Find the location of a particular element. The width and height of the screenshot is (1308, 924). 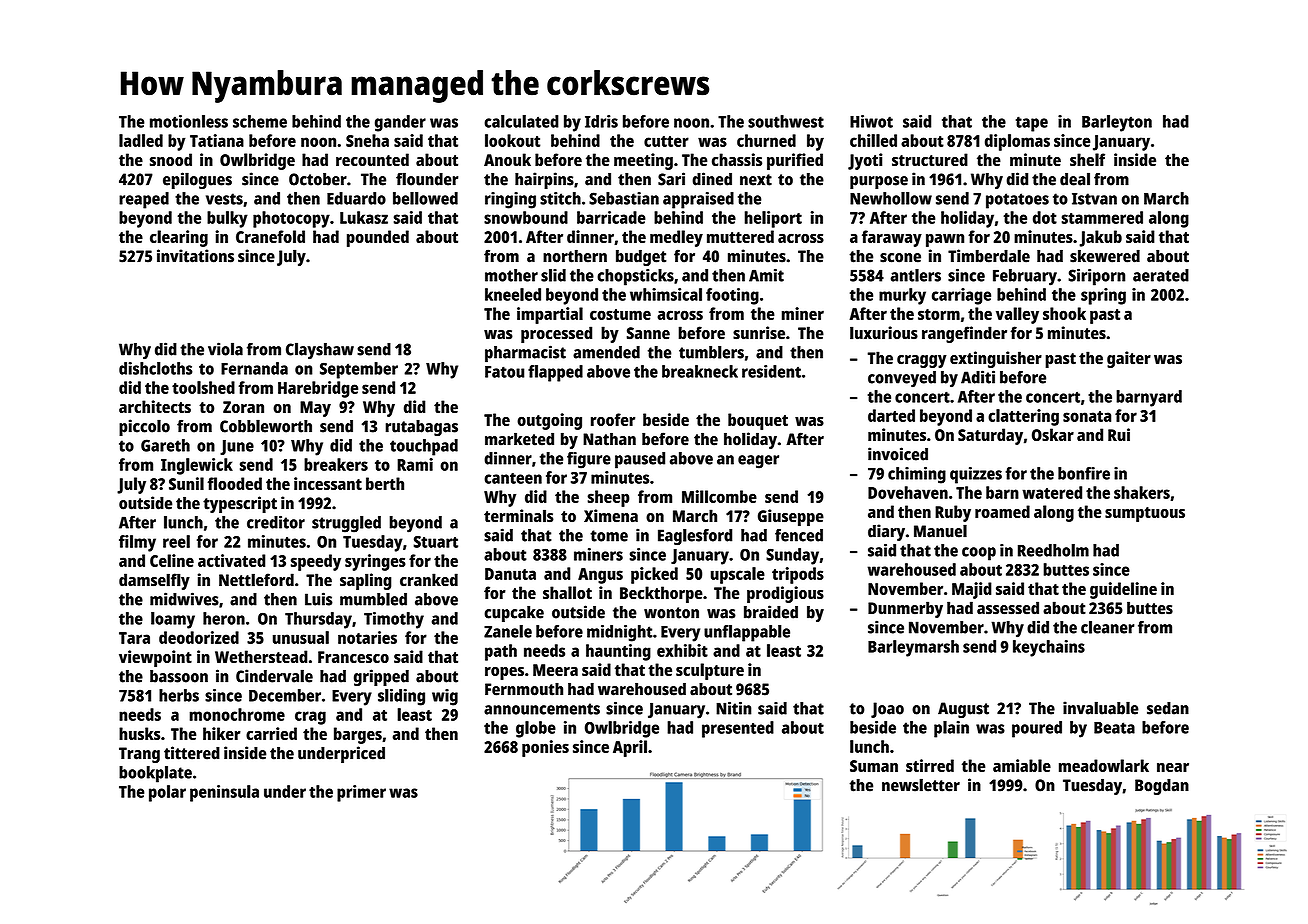

struggled is located at coordinates (346, 524).
